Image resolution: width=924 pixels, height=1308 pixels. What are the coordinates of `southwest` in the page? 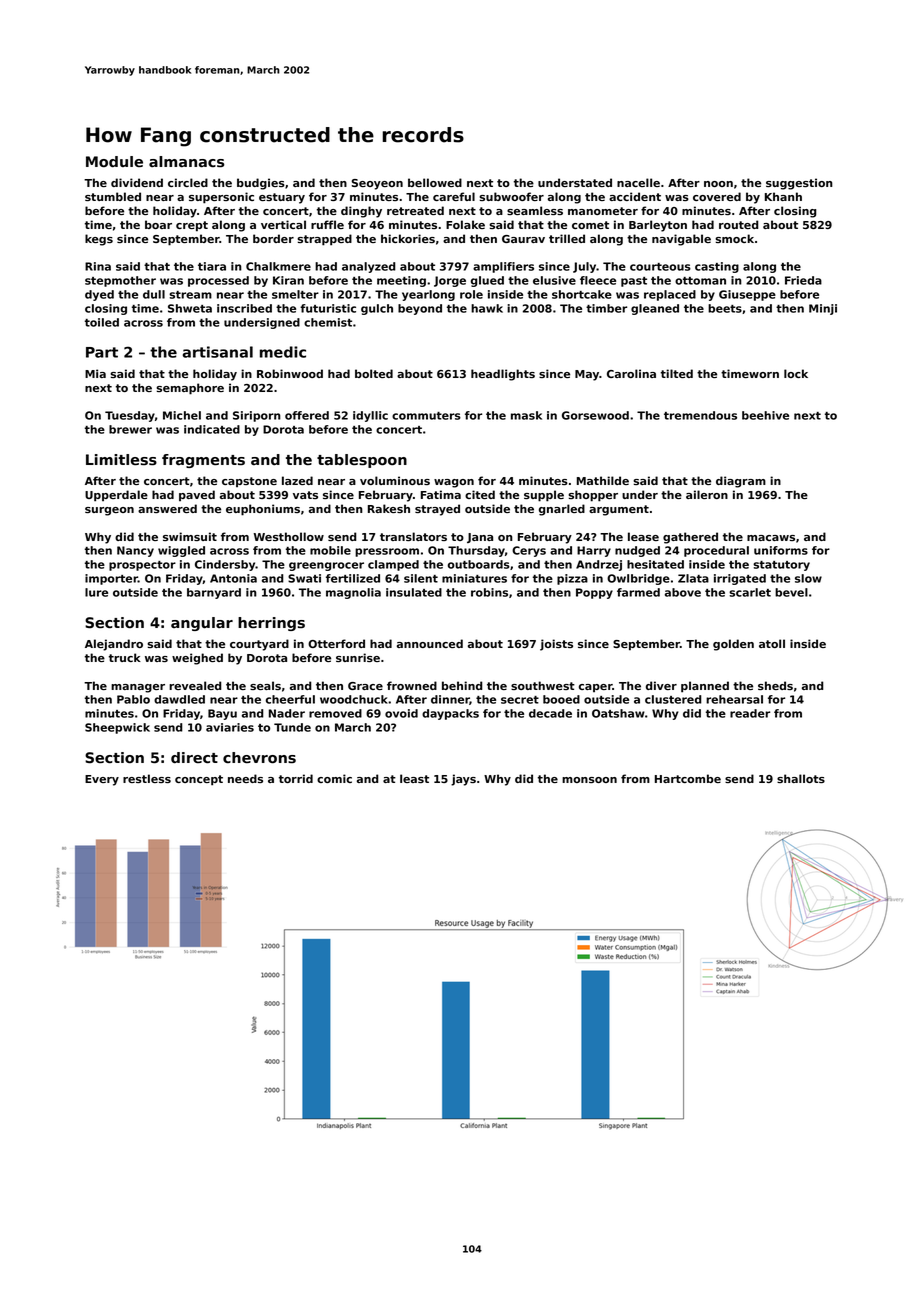 It's located at (543, 685).
